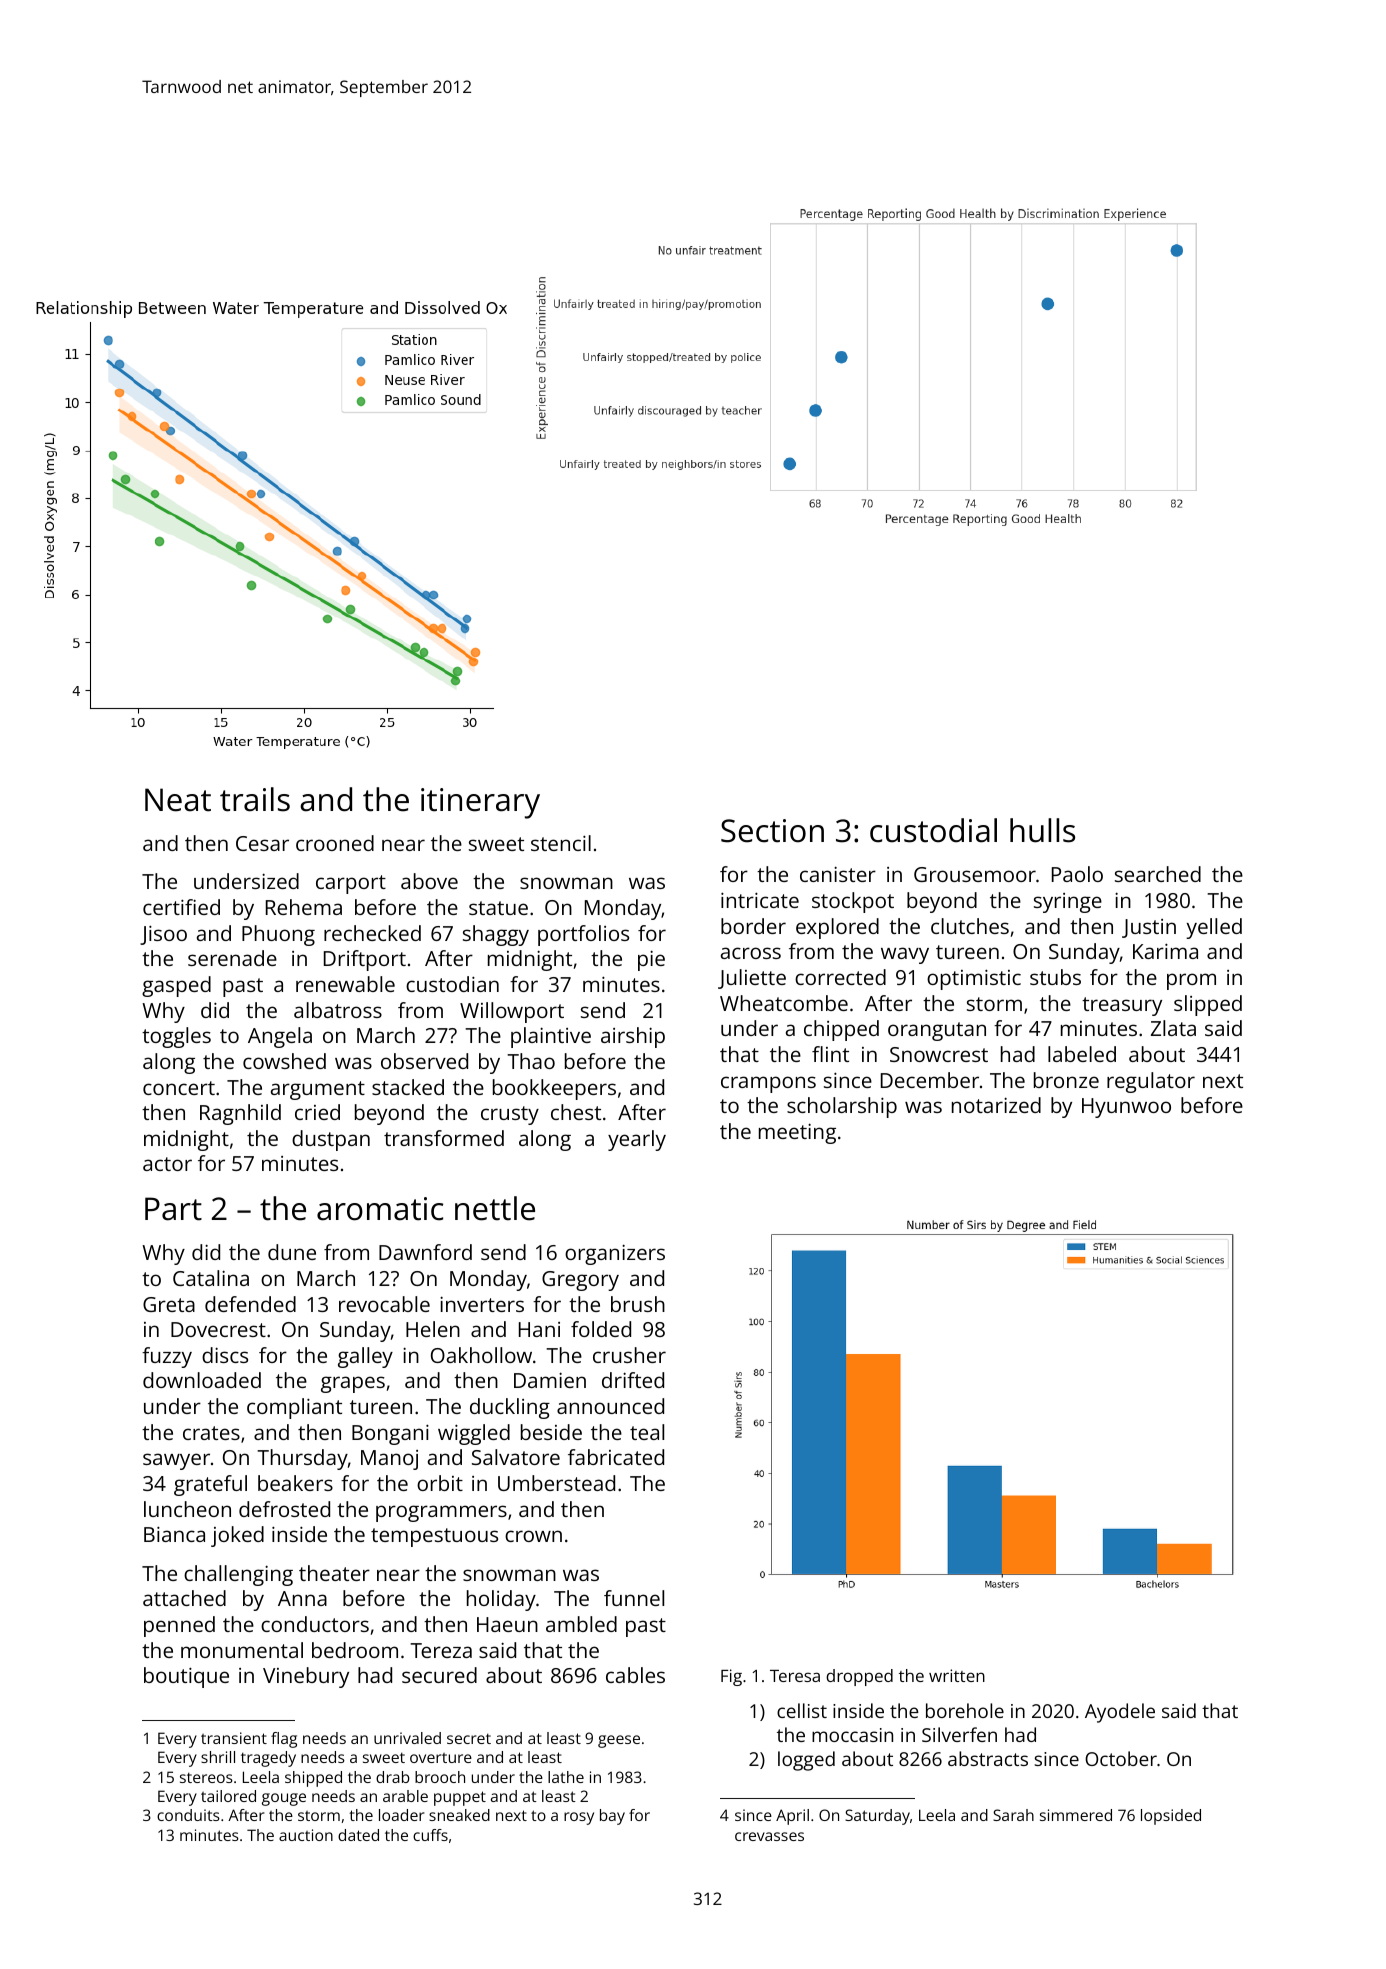 Image resolution: width=1386 pixels, height=1969 pixels. Describe the element at coordinates (384, 1304) in the document. I see `revocable` at that location.
